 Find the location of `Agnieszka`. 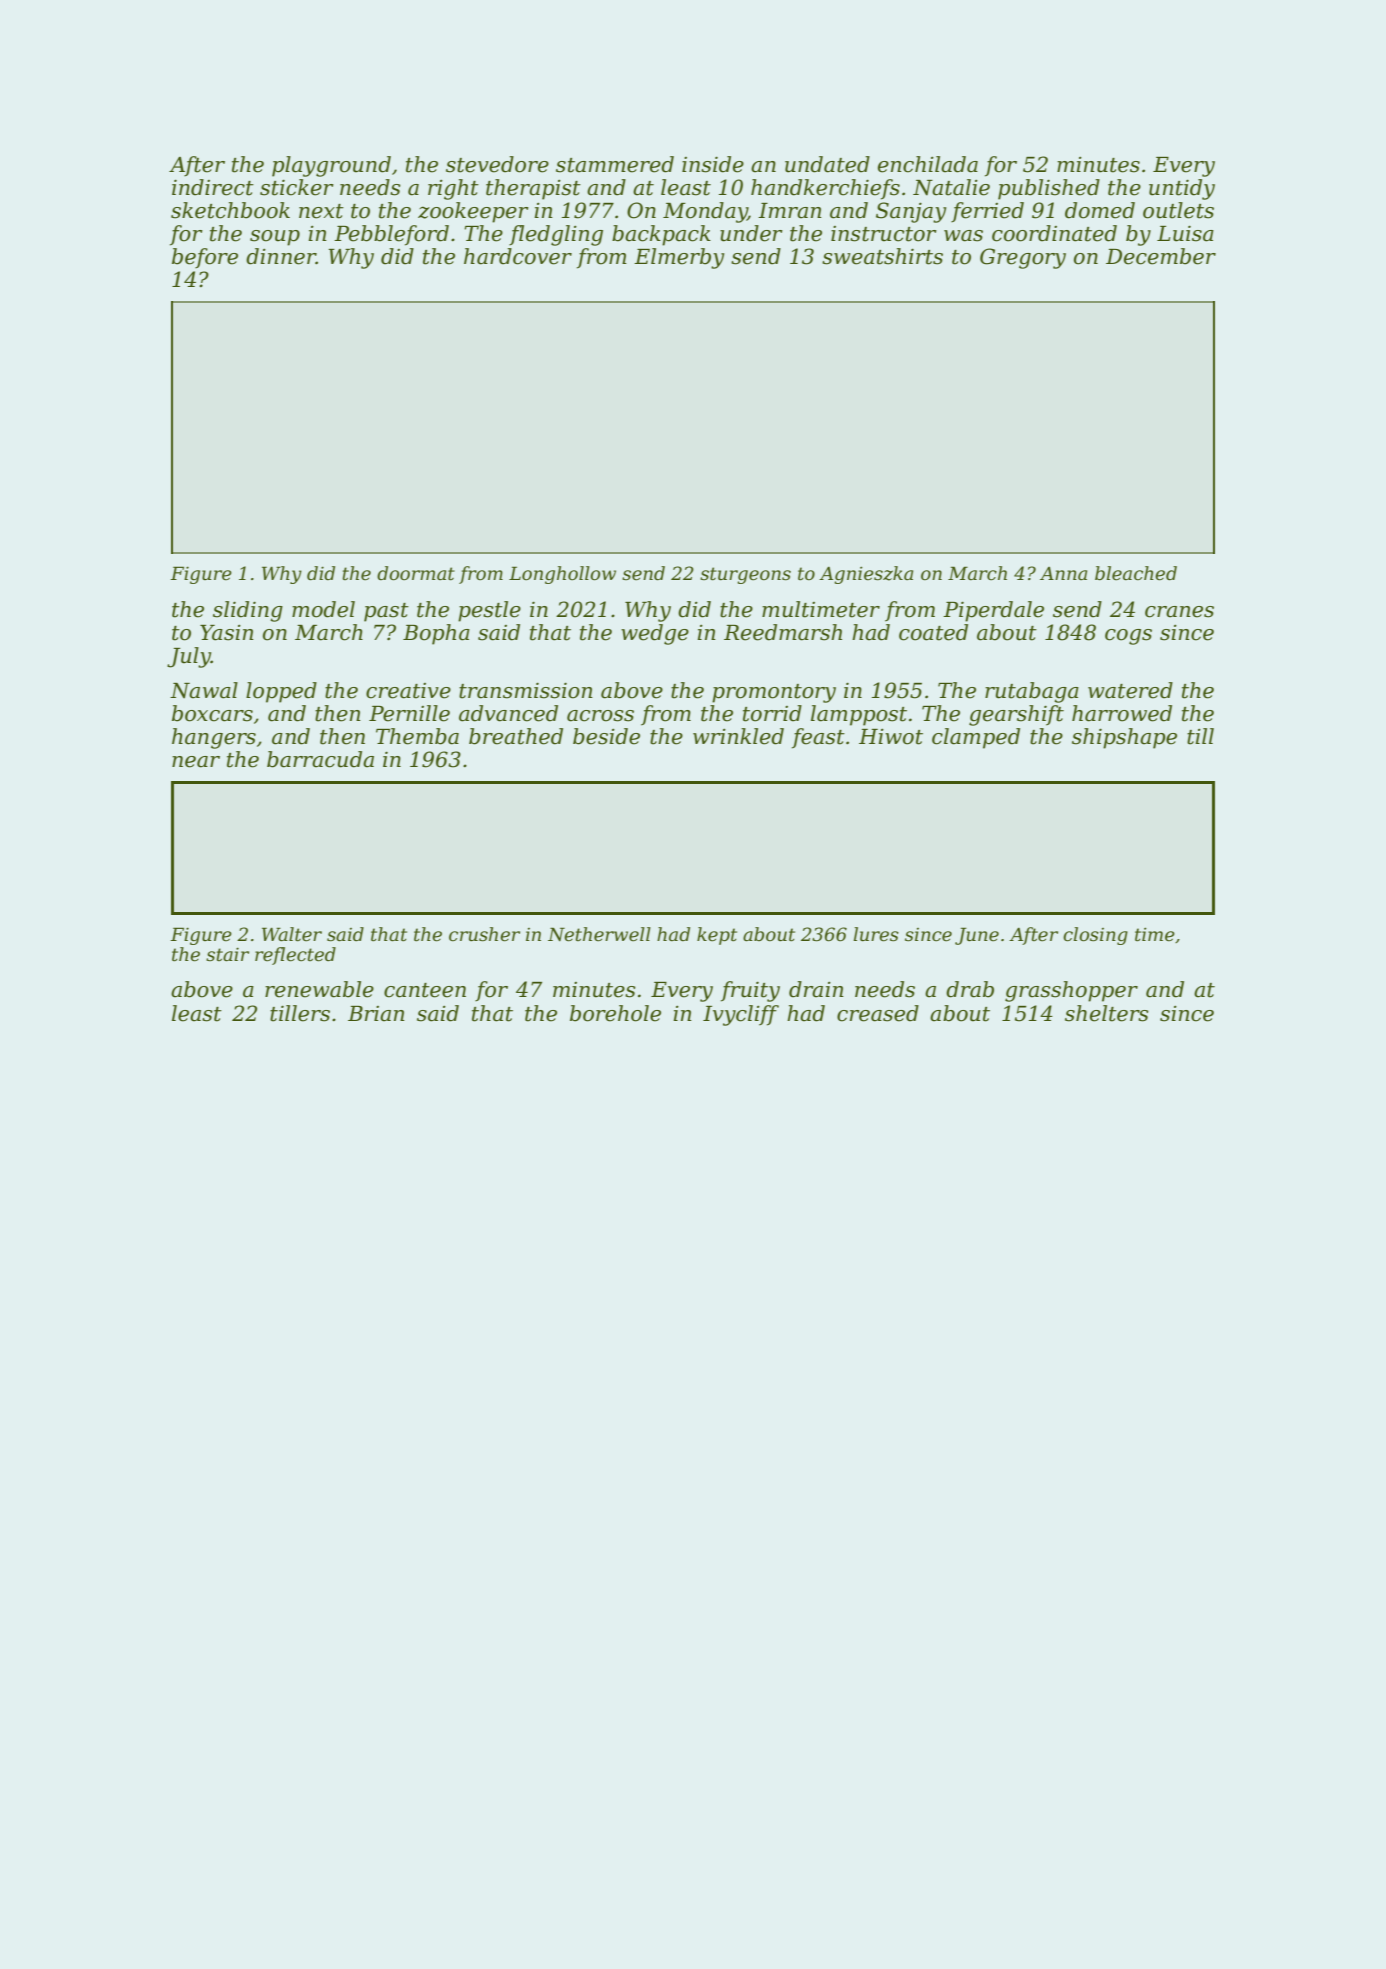

Agnieszka is located at coordinates (866, 575).
